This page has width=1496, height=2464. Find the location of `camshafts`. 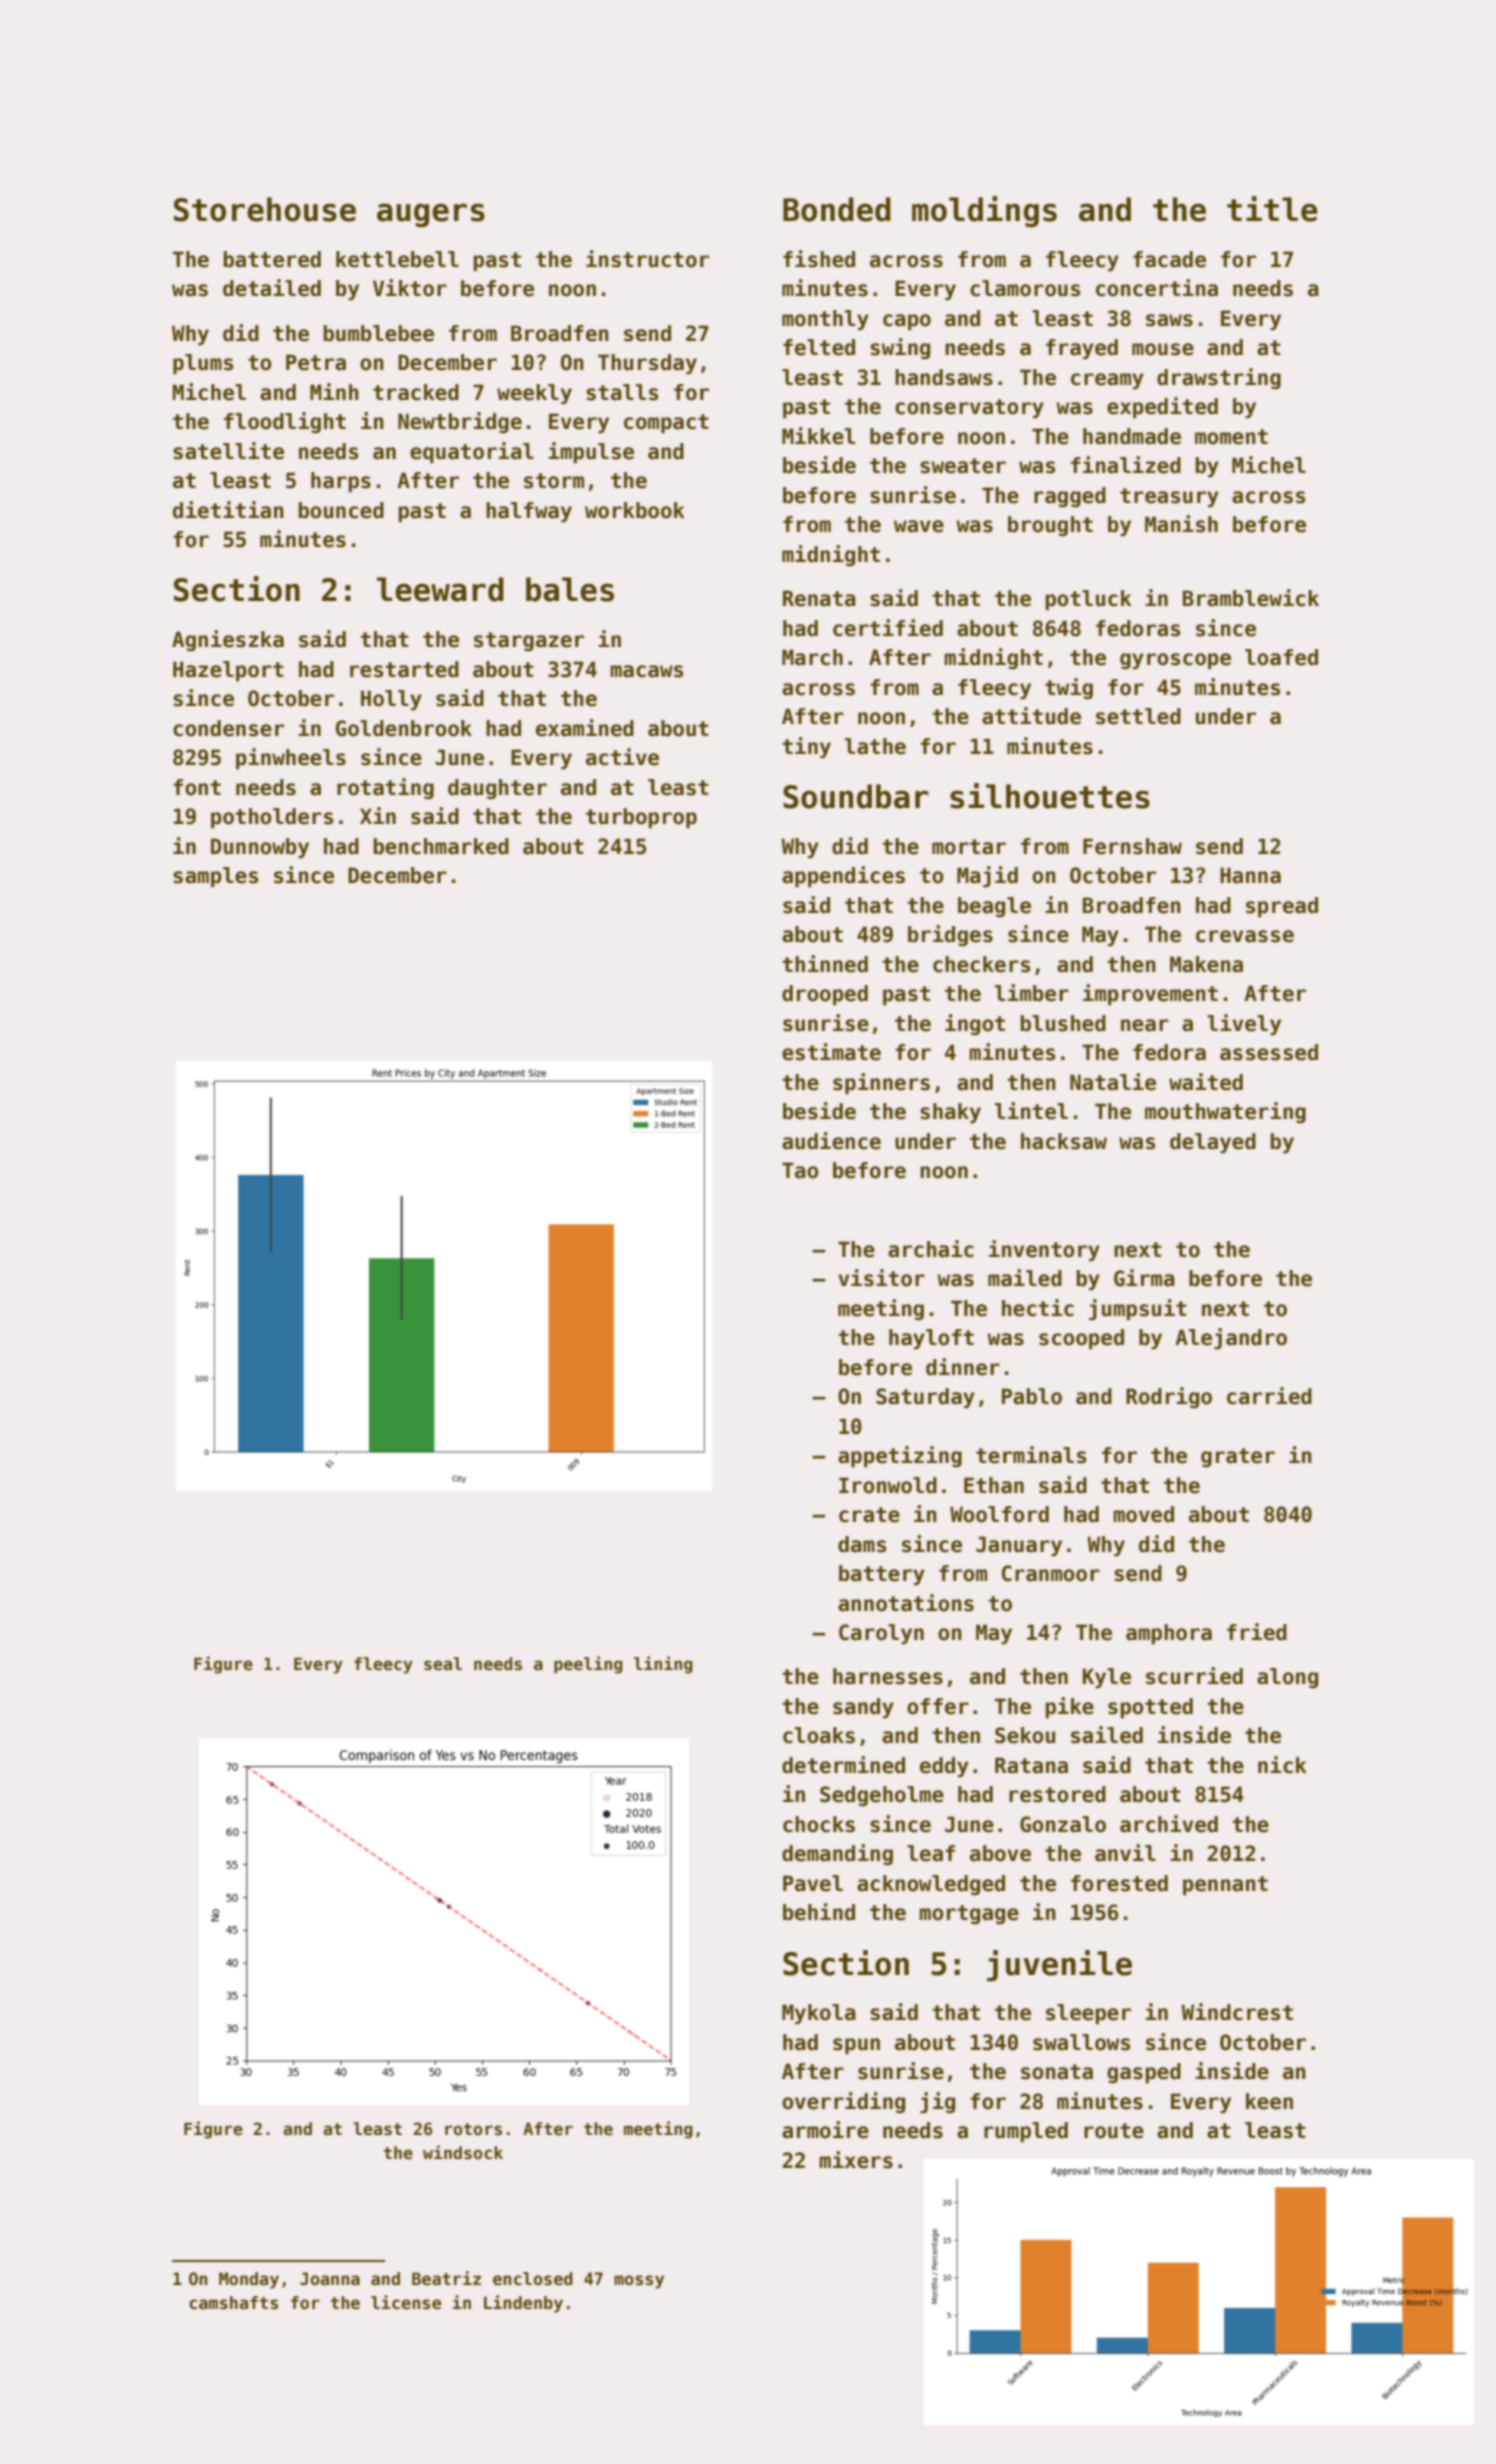

camshafts is located at coordinates (233, 2303).
